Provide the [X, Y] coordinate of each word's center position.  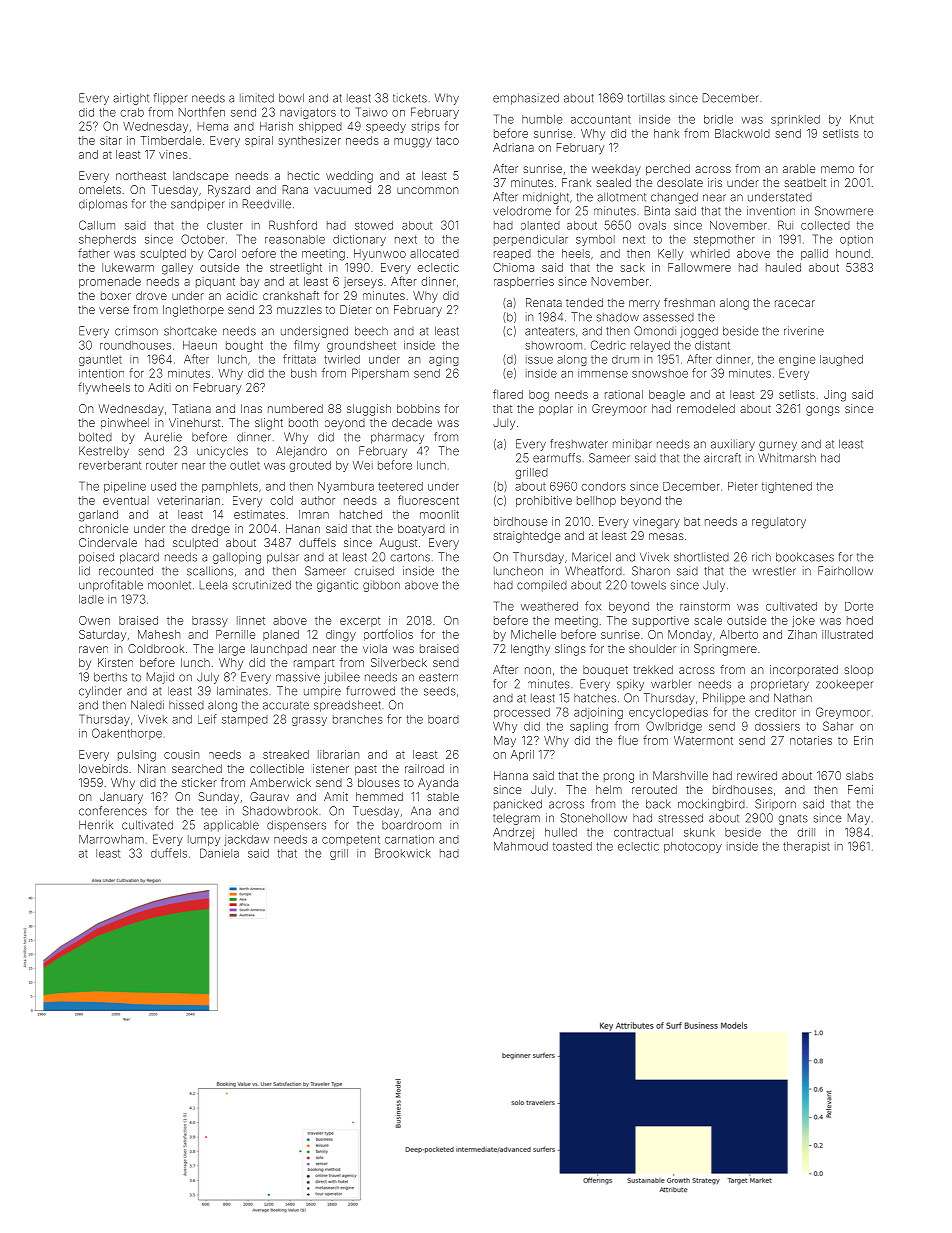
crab [132, 112]
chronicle [103, 528]
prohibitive [544, 501]
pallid [814, 254]
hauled [783, 267]
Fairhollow [845, 571]
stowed [374, 225]
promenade [110, 282]
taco [447, 141]
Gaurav [269, 796]
